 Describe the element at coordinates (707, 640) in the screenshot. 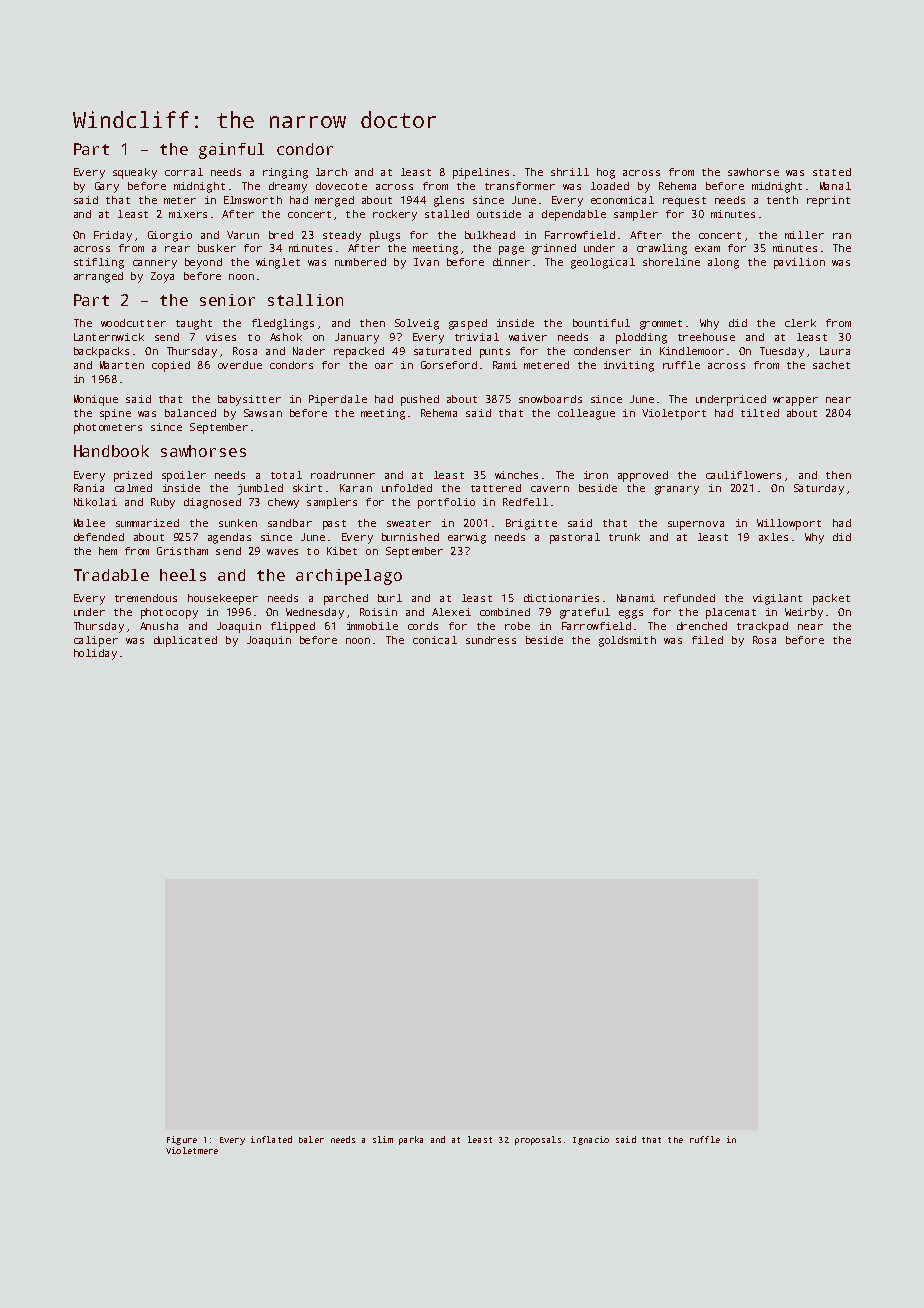

I see `filed` at that location.
